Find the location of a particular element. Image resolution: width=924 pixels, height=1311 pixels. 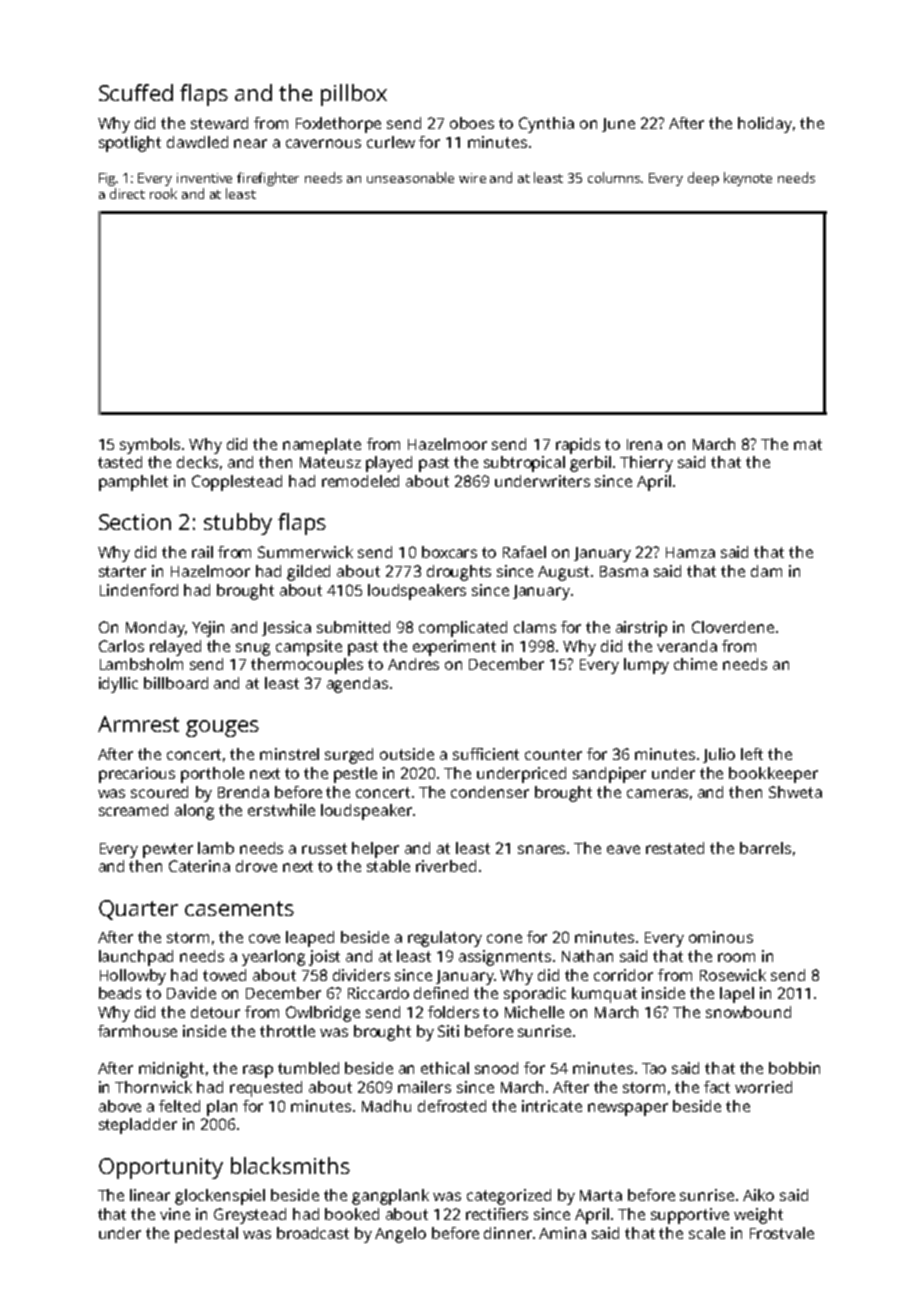

dinner is located at coordinates (508, 1233).
